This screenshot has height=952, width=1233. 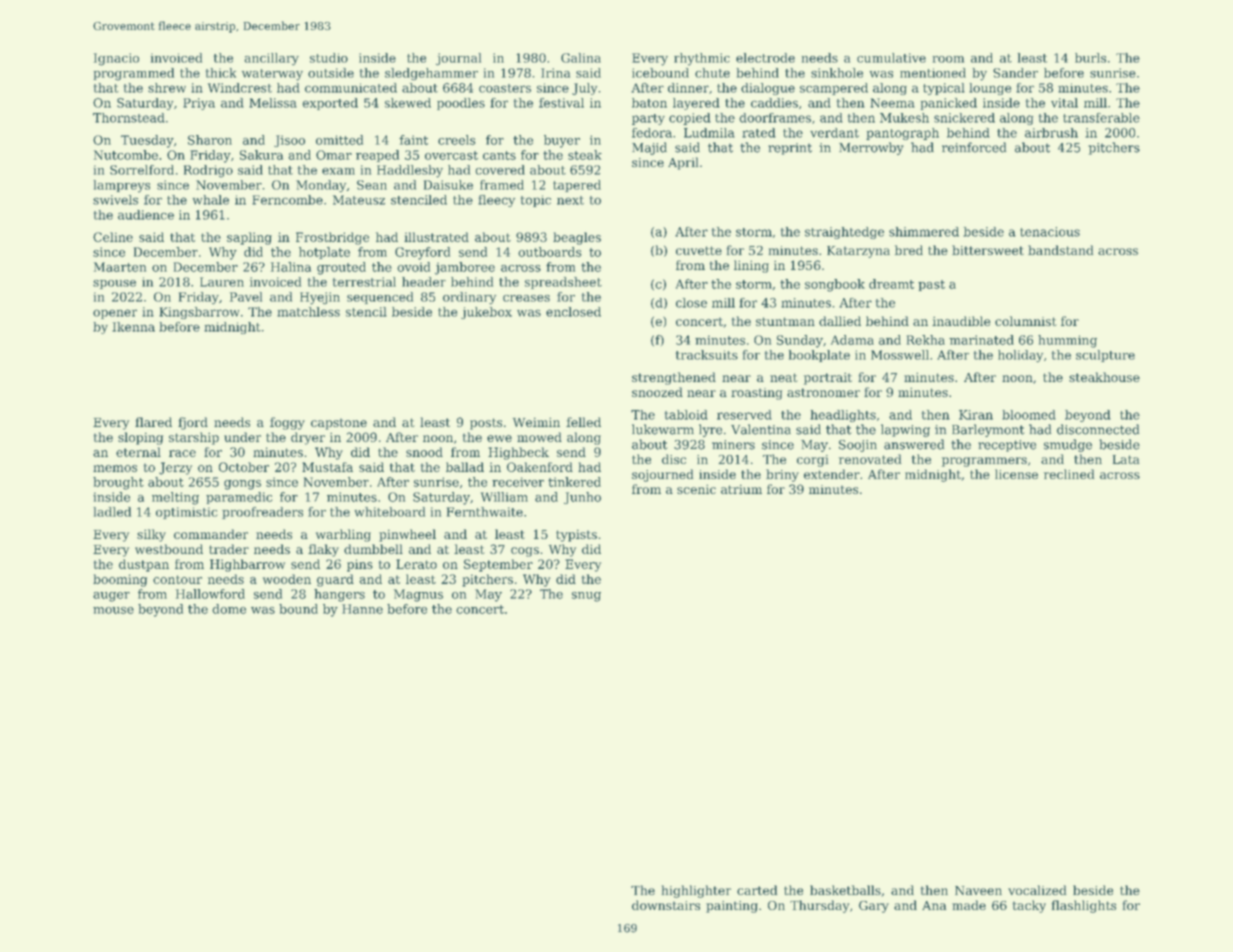 What do you see at coordinates (1026, 321) in the screenshot?
I see `columnist` at bounding box center [1026, 321].
